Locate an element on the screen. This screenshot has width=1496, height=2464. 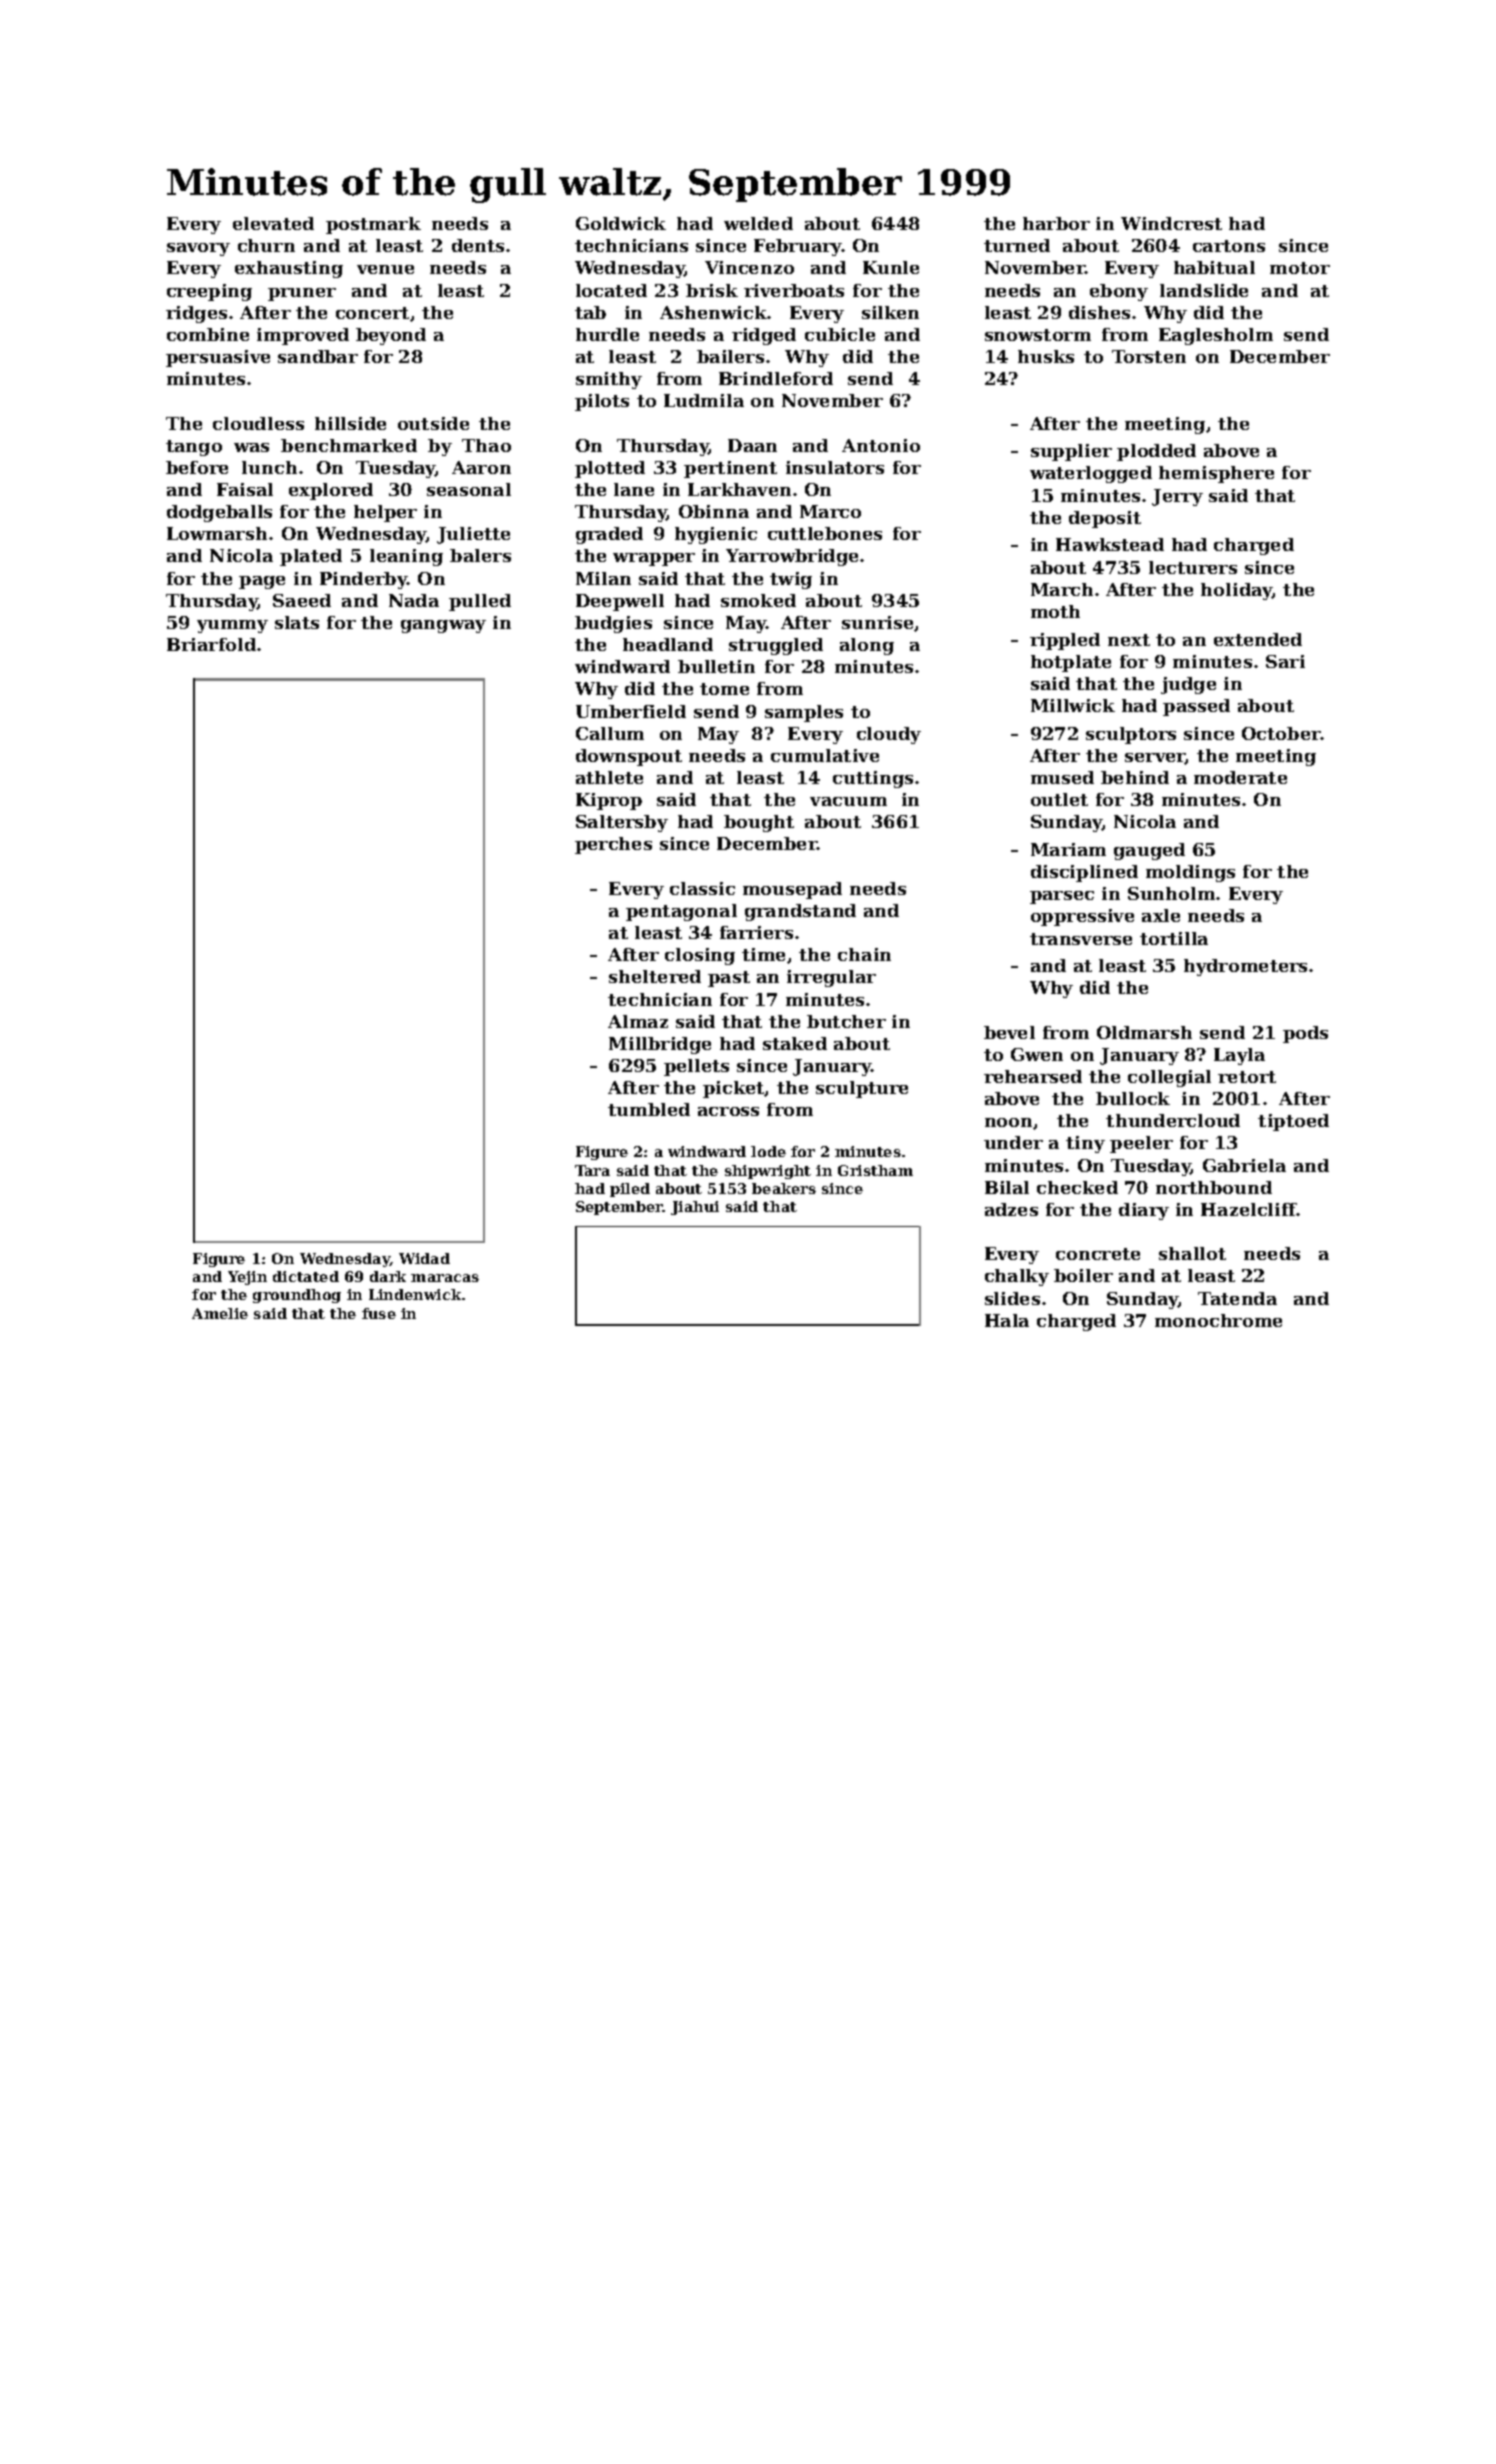
smithy is located at coordinates (609, 380).
